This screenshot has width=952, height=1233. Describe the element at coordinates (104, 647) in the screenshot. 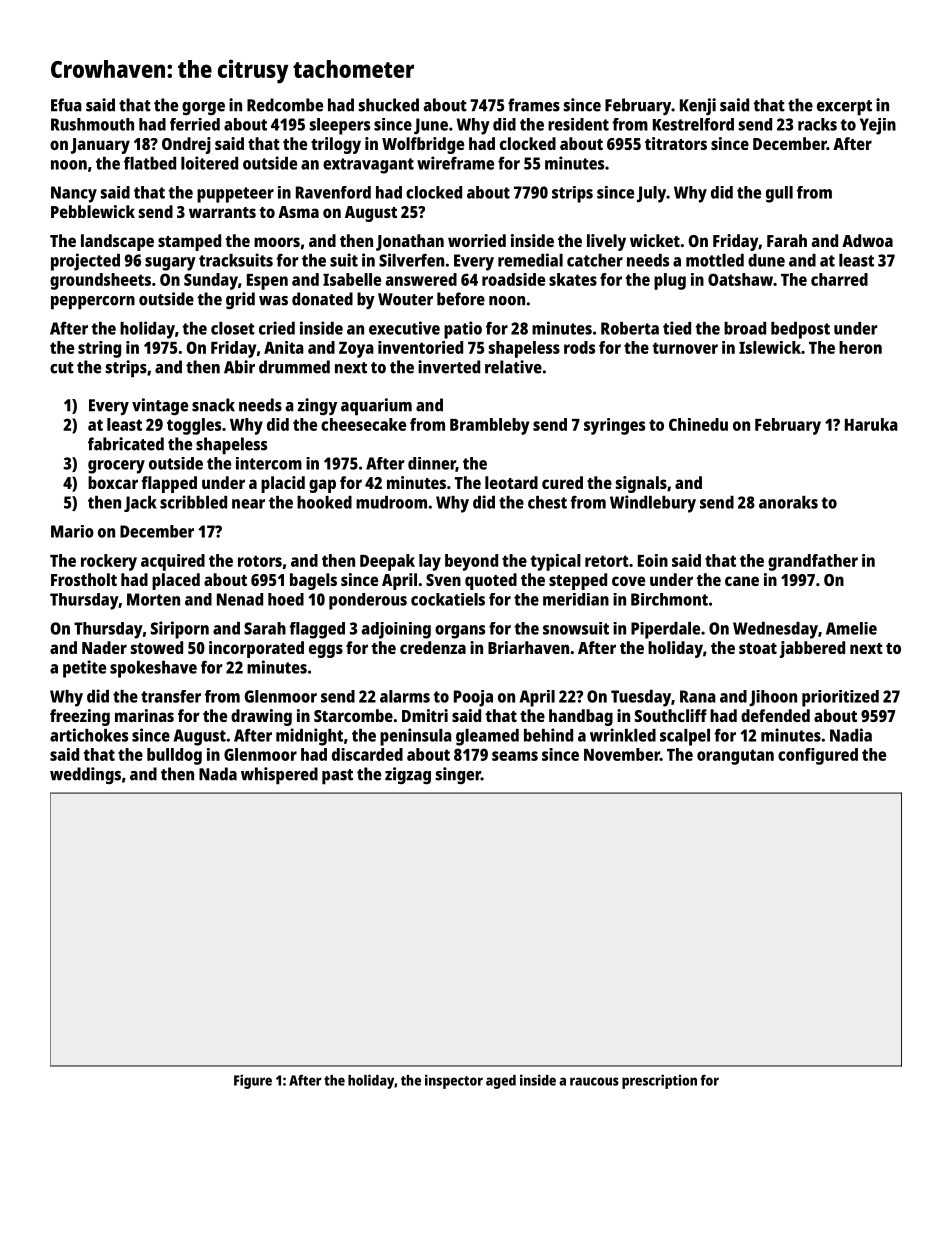

I see `Nader` at that location.
